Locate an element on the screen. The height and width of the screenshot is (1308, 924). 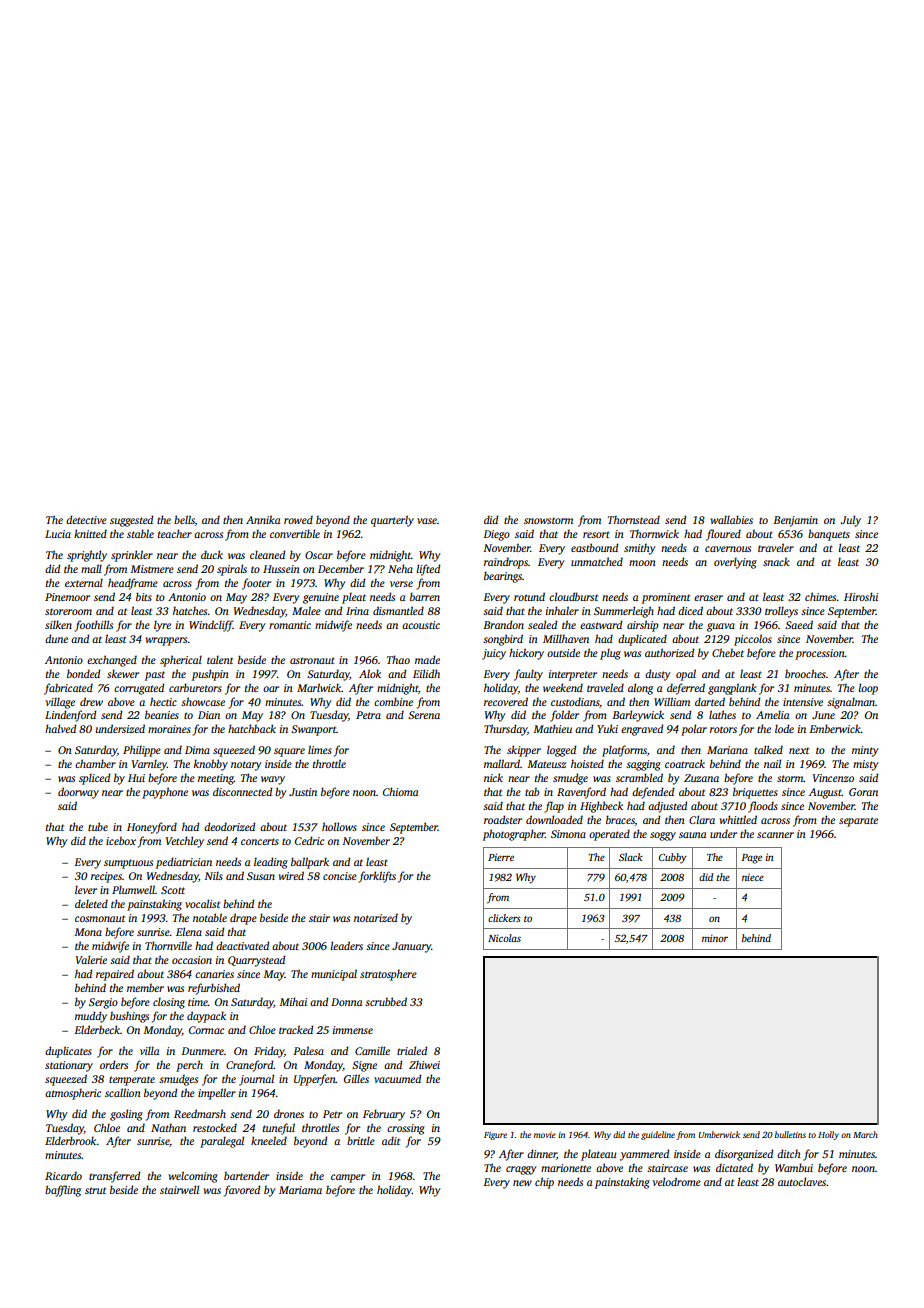
cleaned is located at coordinates (267, 554).
